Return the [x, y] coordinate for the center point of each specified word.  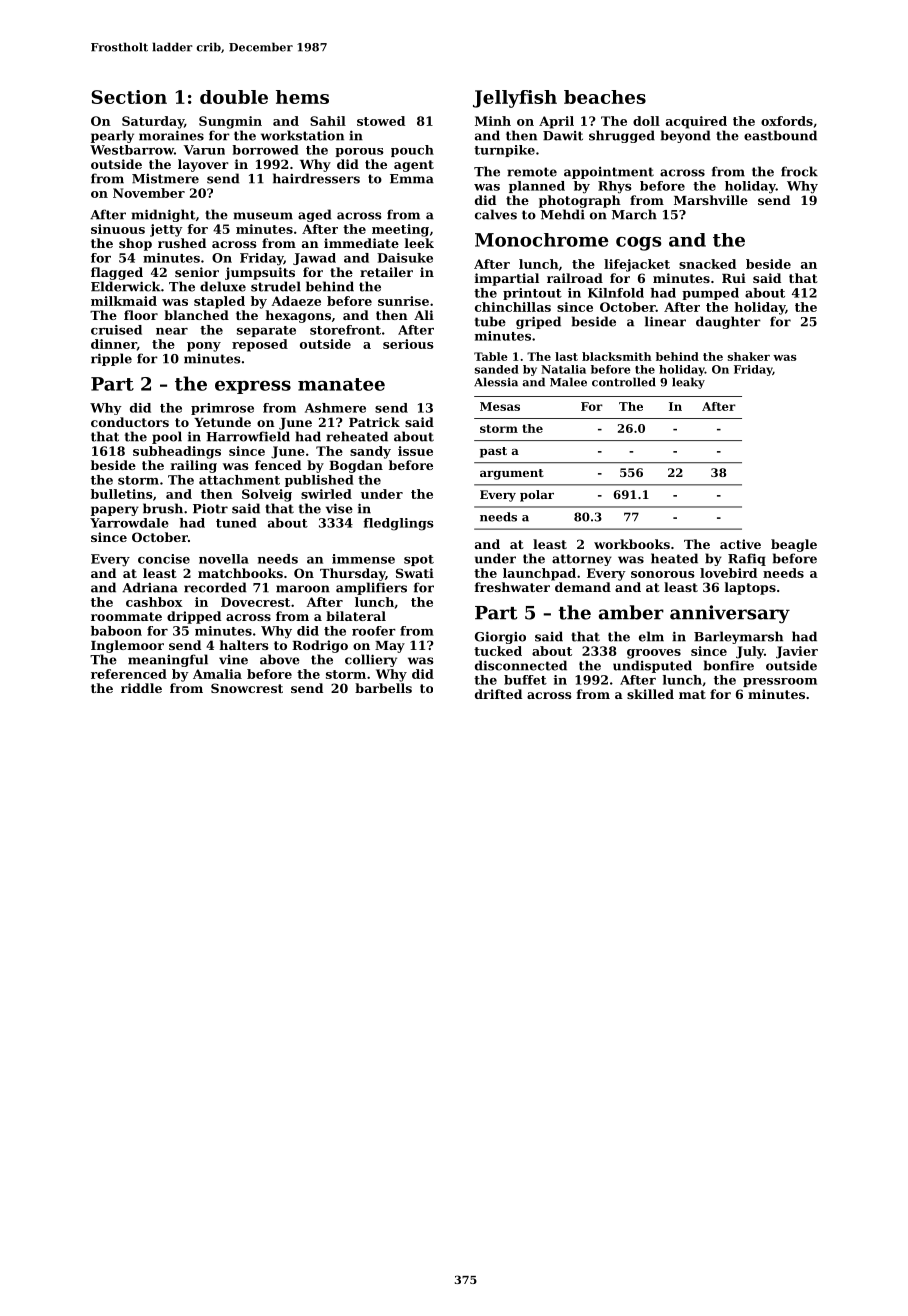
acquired [696, 122]
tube [490, 321]
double [234, 97]
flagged [117, 273]
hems [302, 97]
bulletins [122, 494]
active [740, 544]
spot [419, 560]
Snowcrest [247, 688]
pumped [710, 294]
